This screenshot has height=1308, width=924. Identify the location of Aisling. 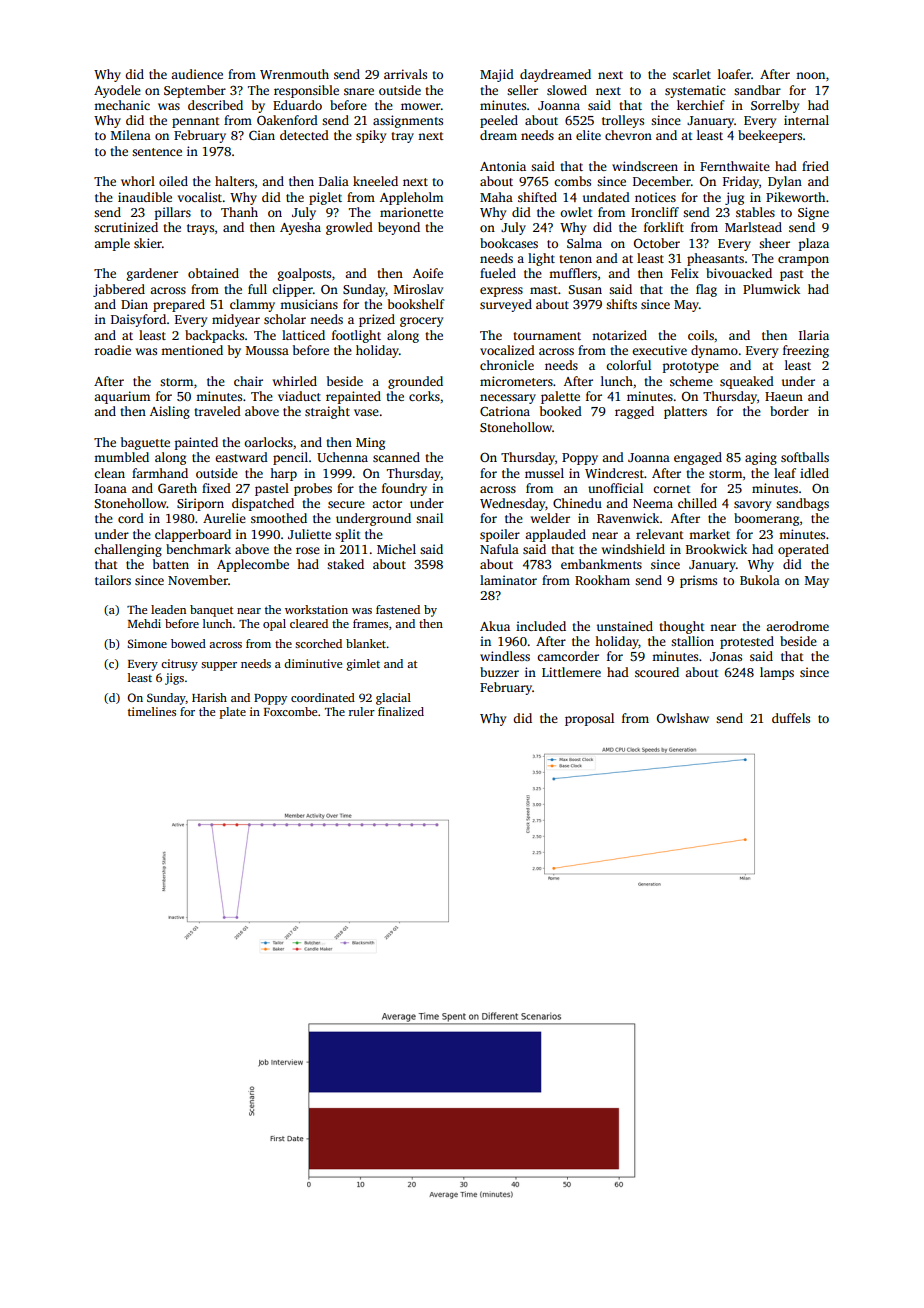
(170, 412).
